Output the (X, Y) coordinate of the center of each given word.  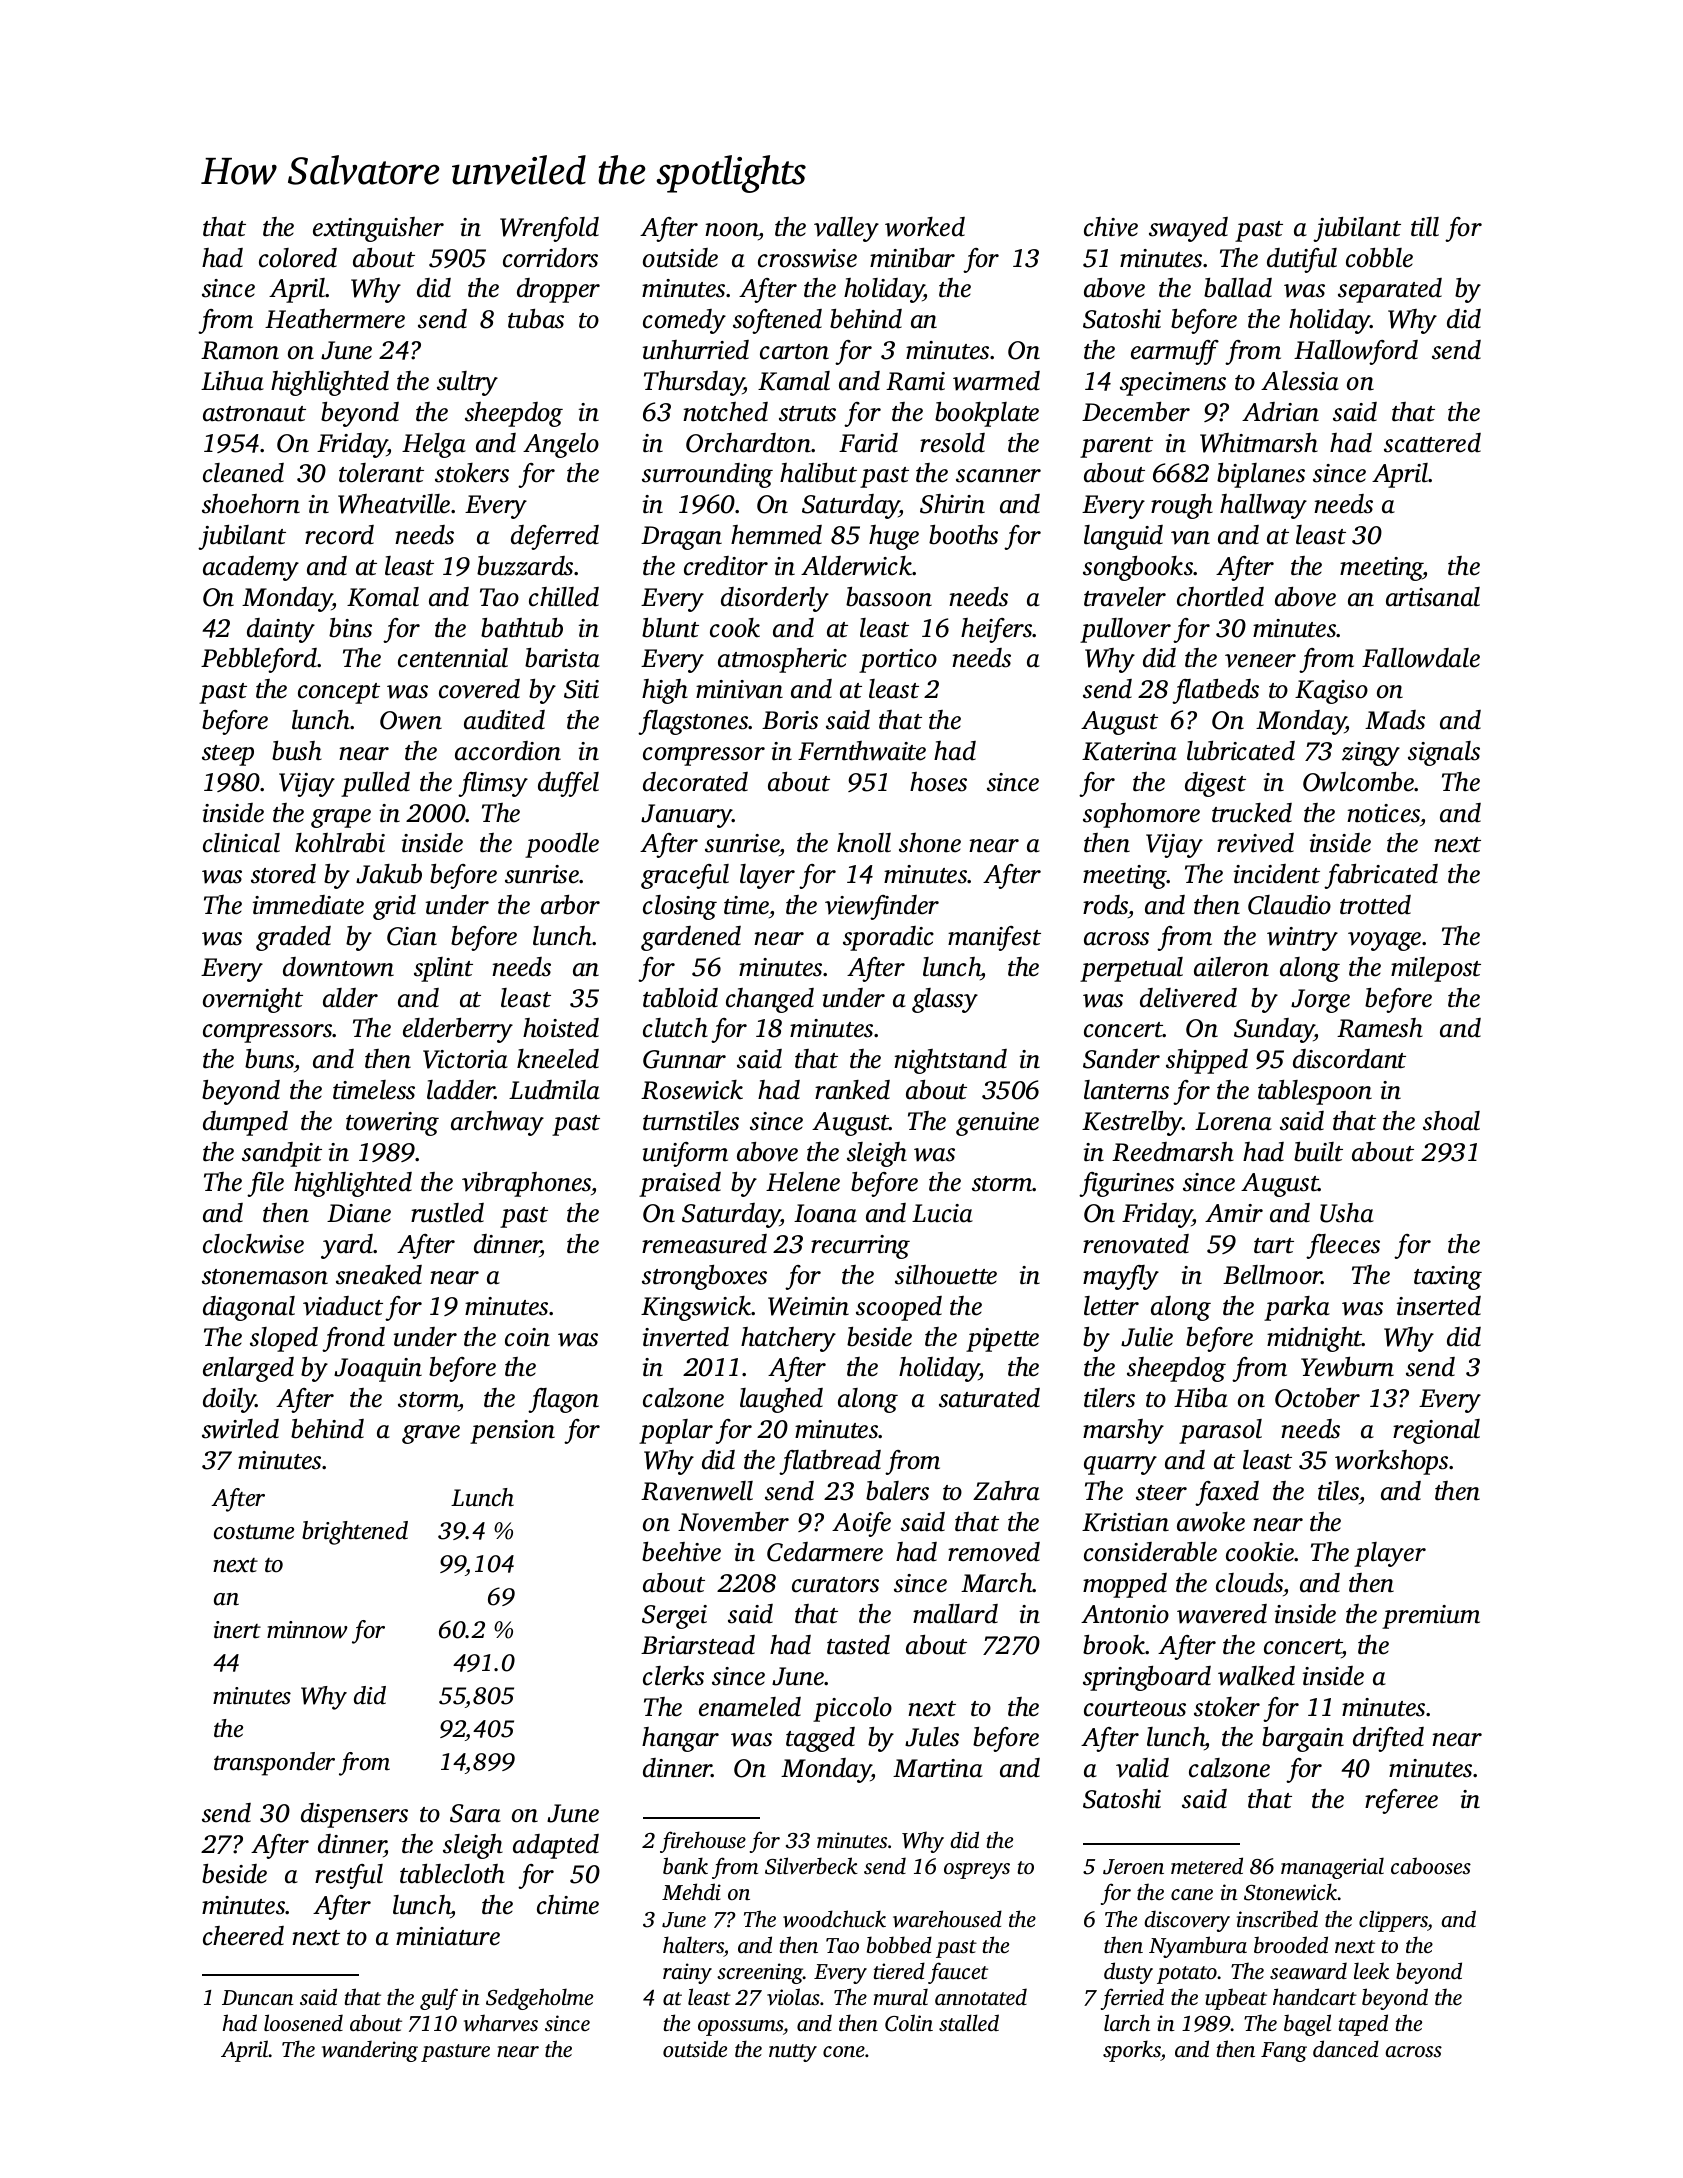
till (1425, 227)
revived (1255, 843)
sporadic (888, 938)
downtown (338, 967)
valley (846, 229)
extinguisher (378, 229)
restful (349, 1876)
